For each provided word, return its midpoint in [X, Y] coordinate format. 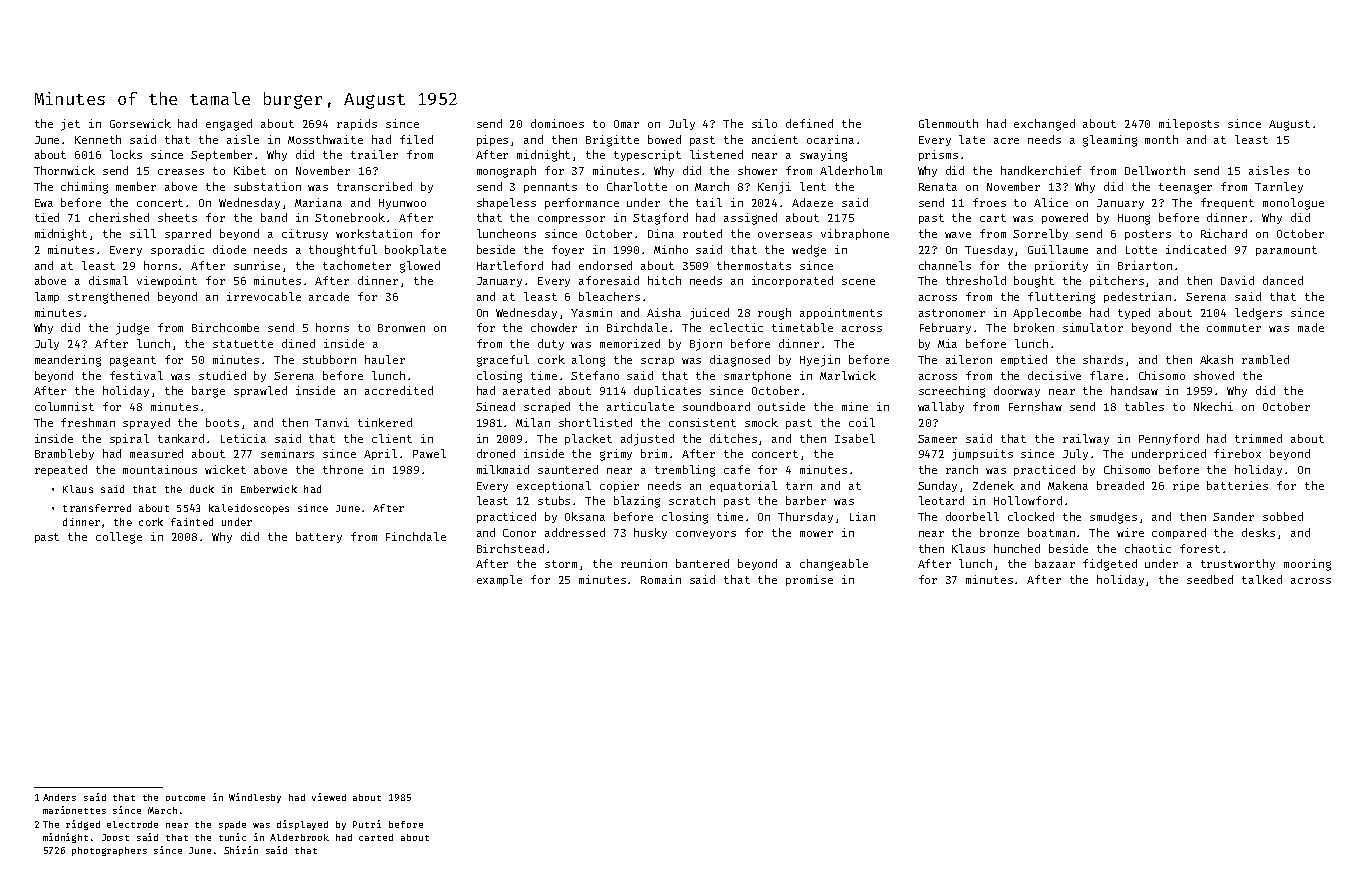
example [499, 580]
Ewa [44, 203]
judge [132, 329]
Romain [661, 579]
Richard [1224, 233]
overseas [785, 235]
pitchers [1117, 281]
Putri [367, 824]
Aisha [664, 312]
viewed [329, 797]
